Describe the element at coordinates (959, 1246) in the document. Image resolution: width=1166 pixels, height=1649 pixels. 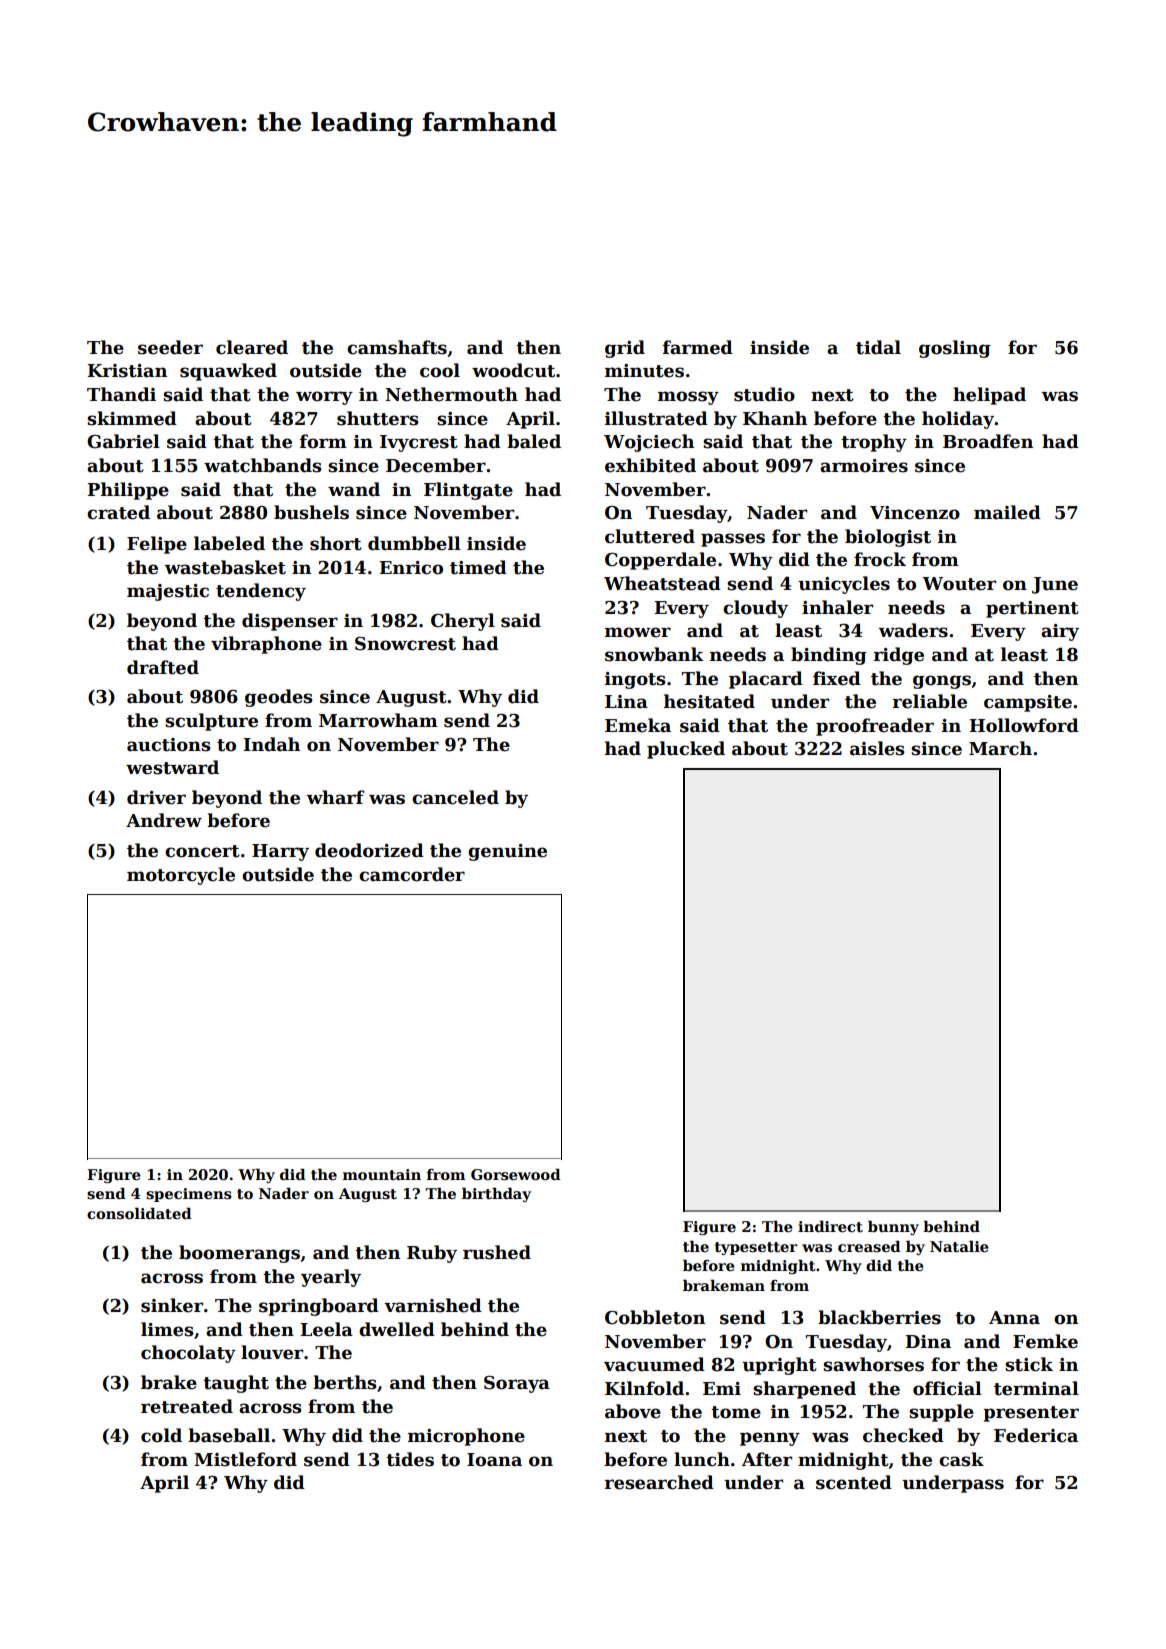
I see `Natalie` at that location.
